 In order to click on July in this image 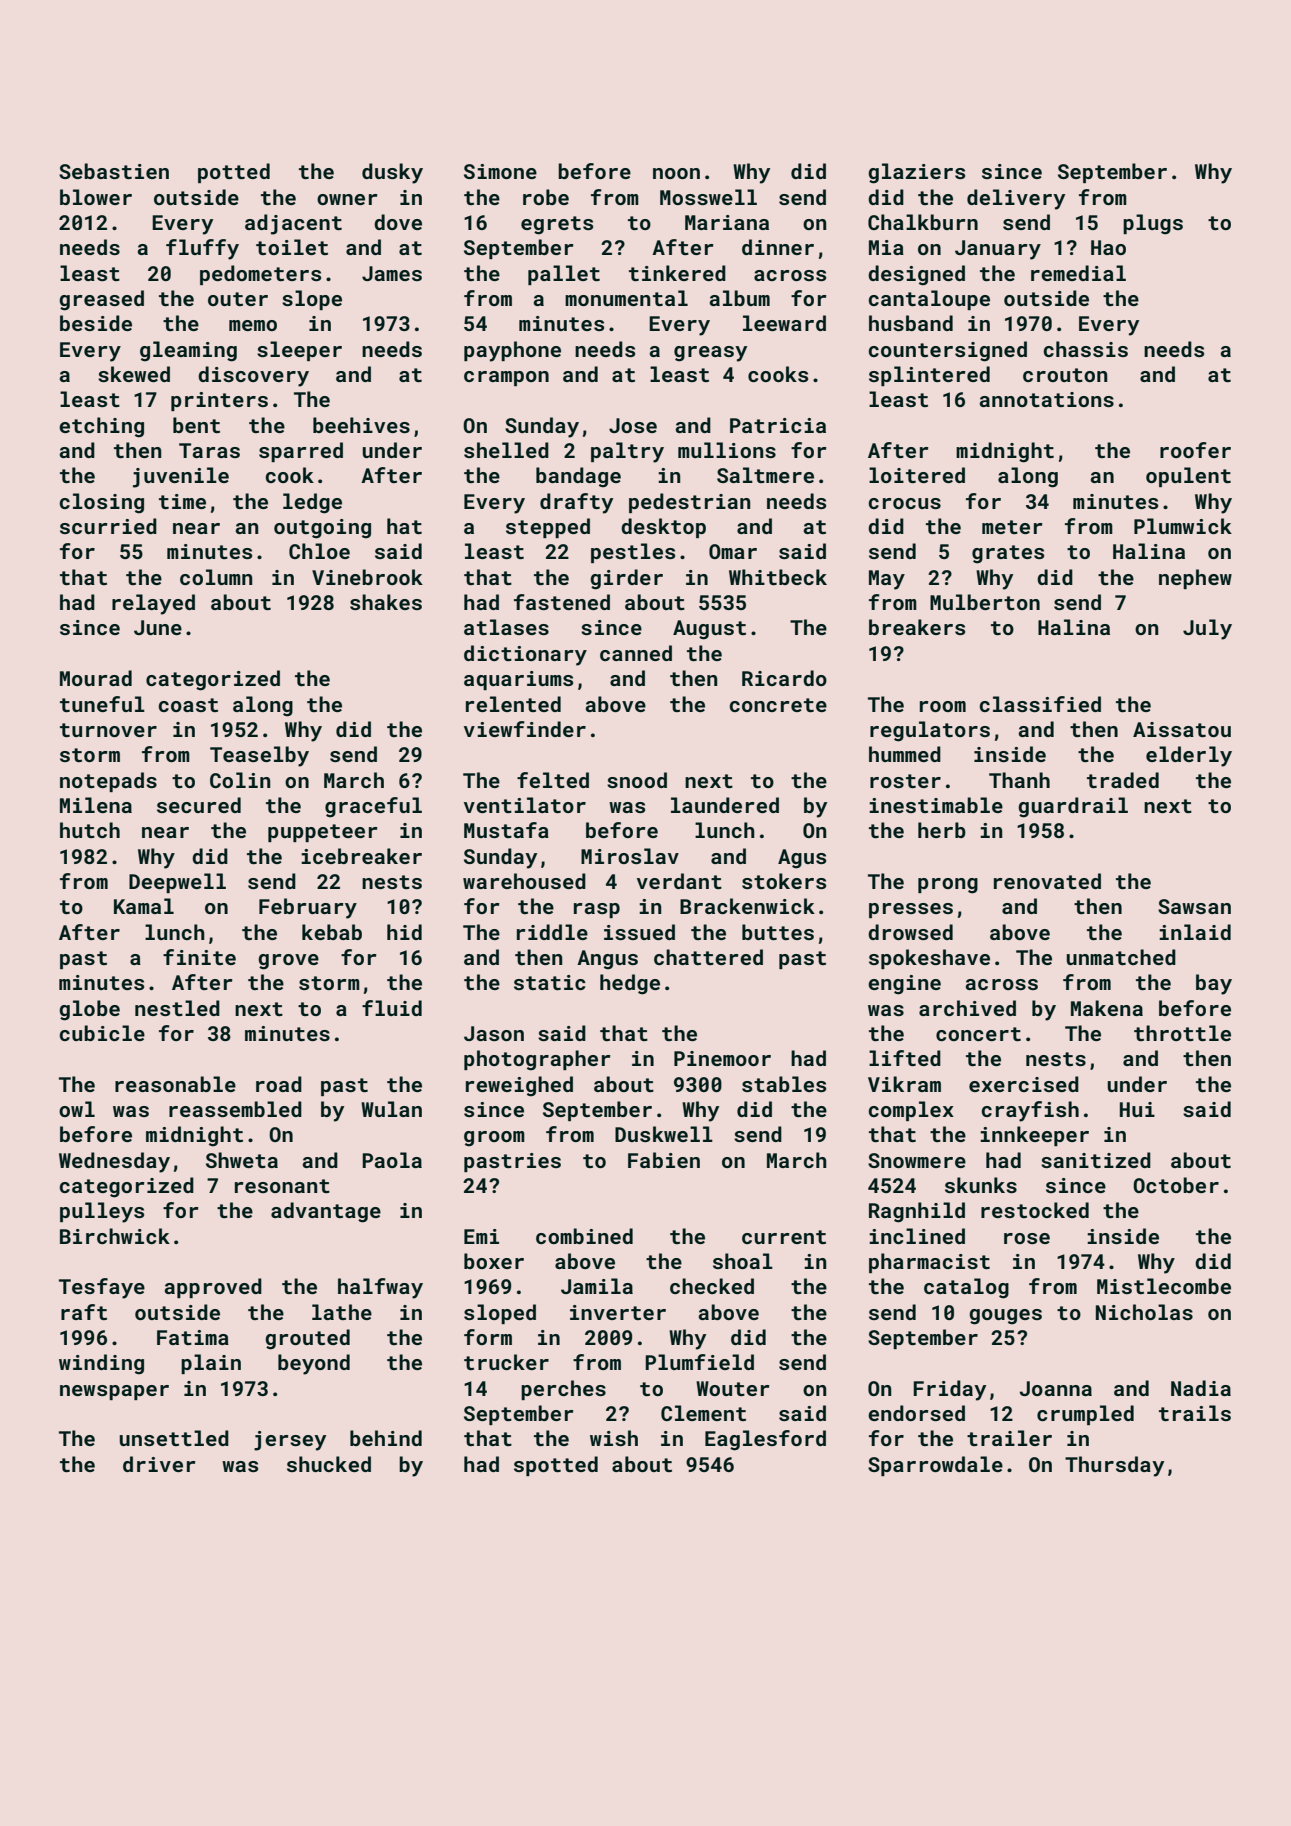, I will do `click(1207, 629)`.
